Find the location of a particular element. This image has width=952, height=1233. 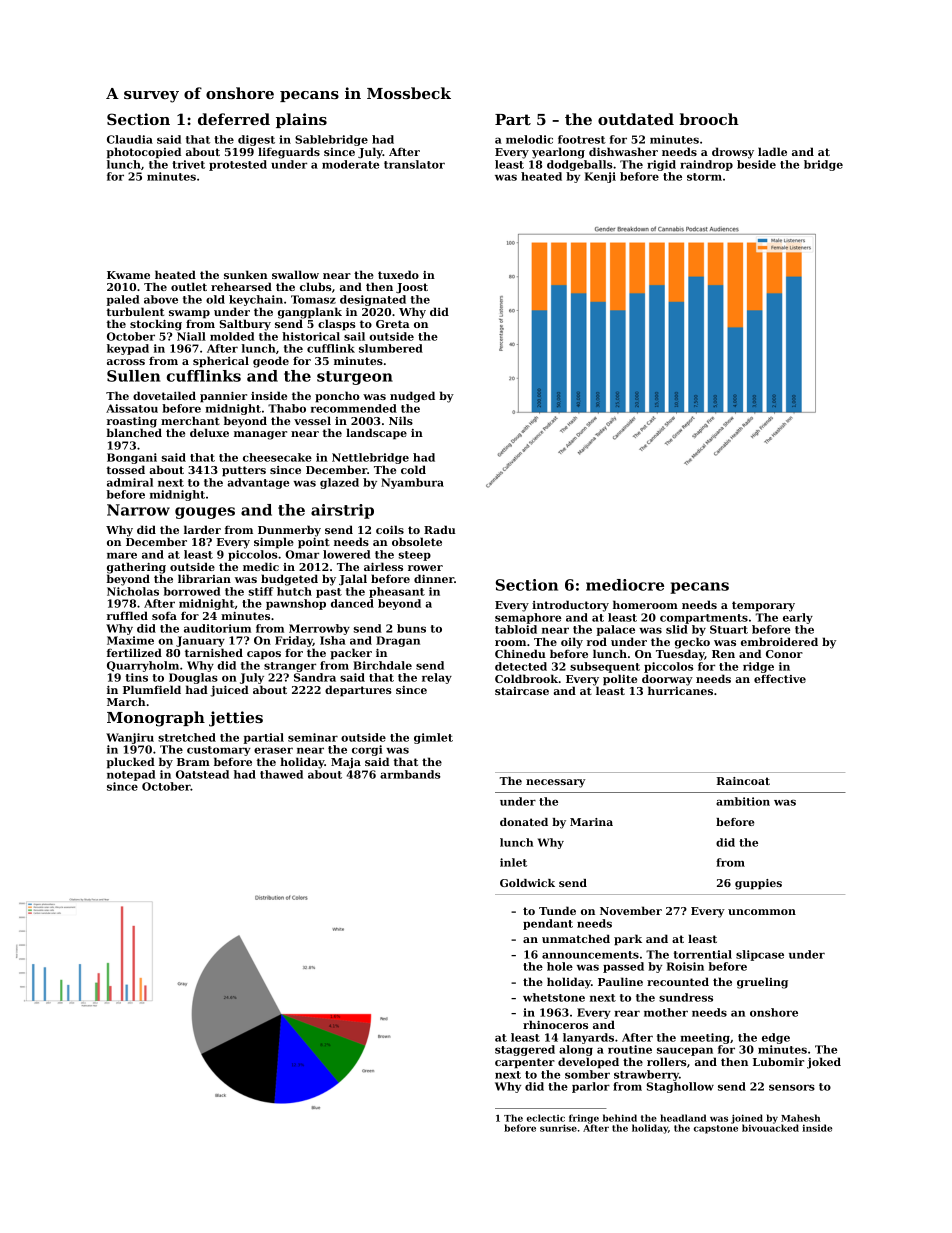

eclectic is located at coordinates (546, 1118).
